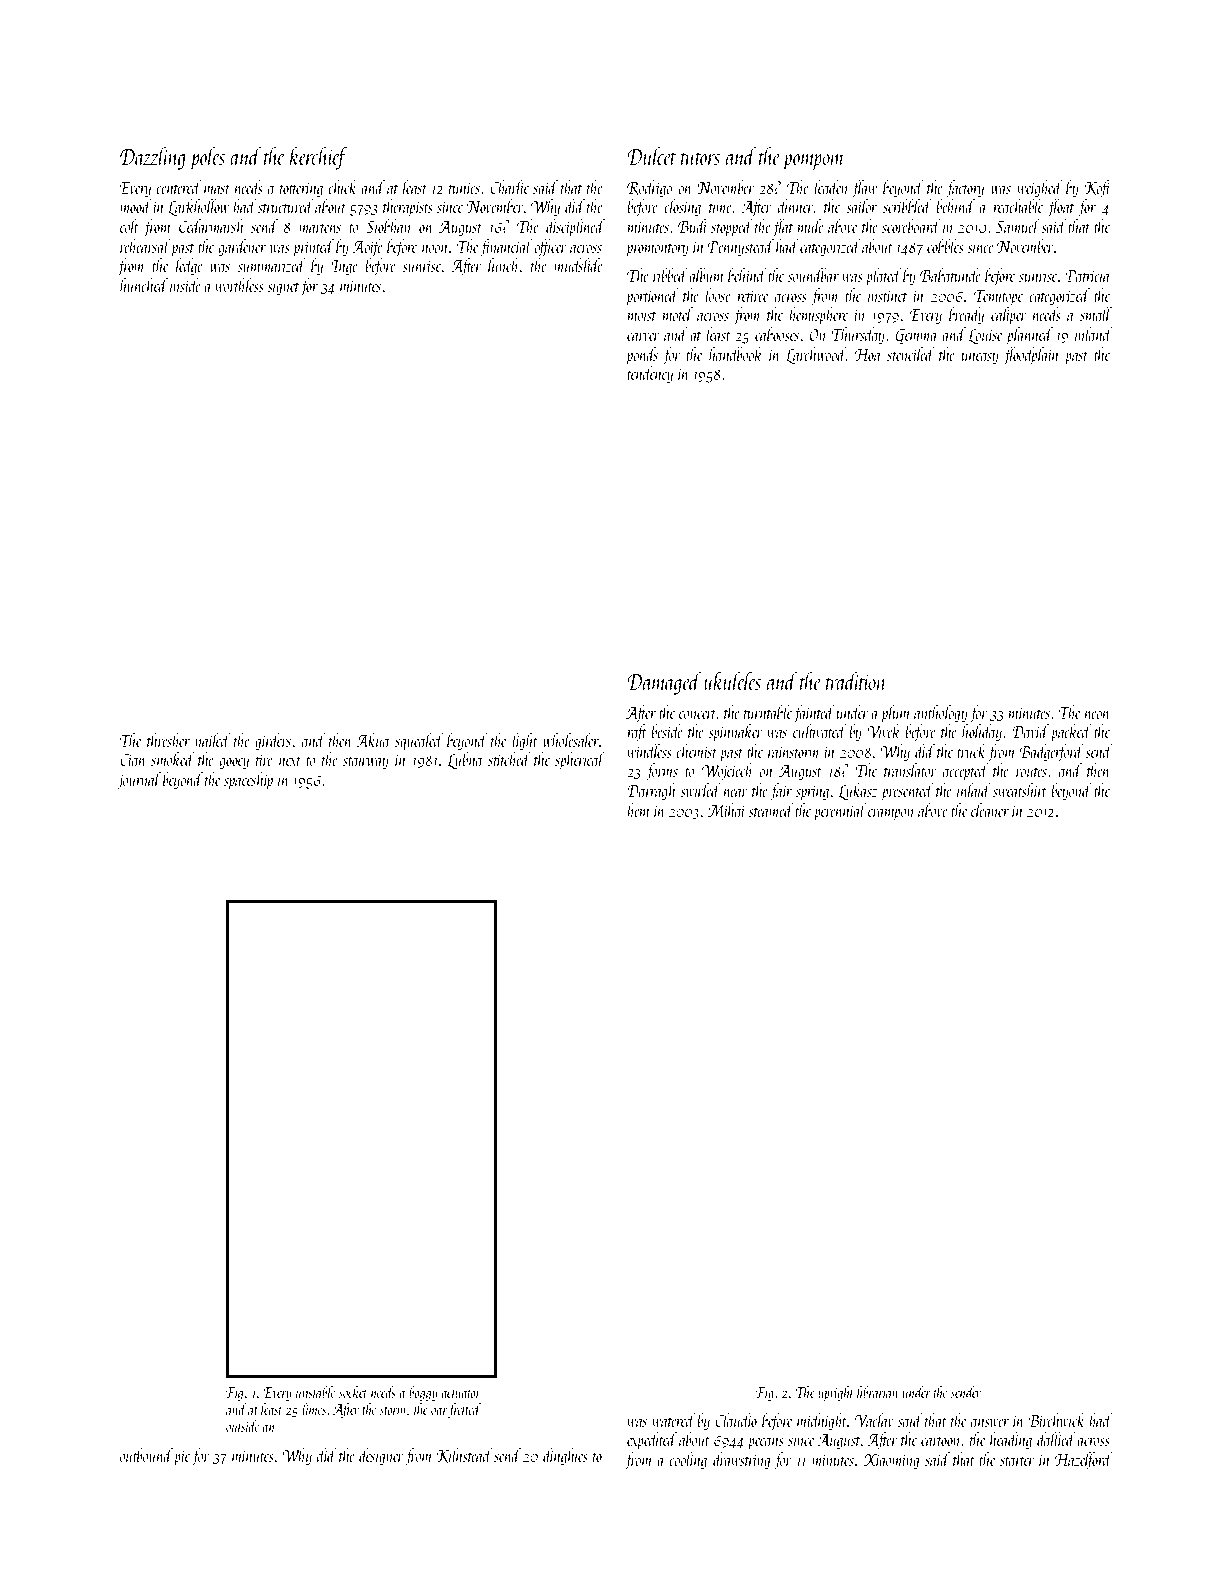 The image size is (1230, 1591). Describe the element at coordinates (726, 810) in the screenshot. I see `Mihai` at that location.
